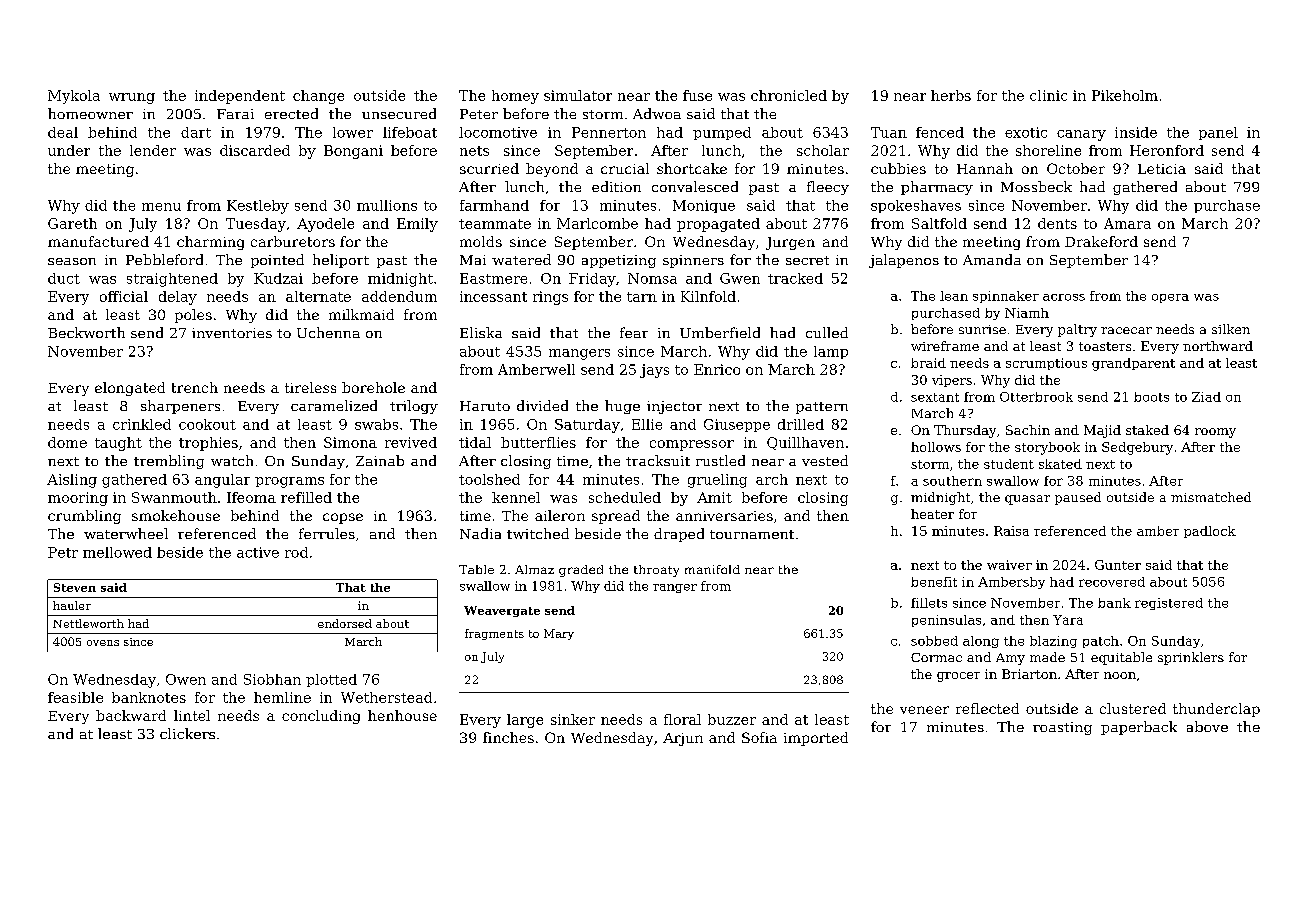 The width and height of the screenshot is (1308, 924). What do you see at coordinates (475, 442) in the screenshot?
I see `tidal` at bounding box center [475, 442].
